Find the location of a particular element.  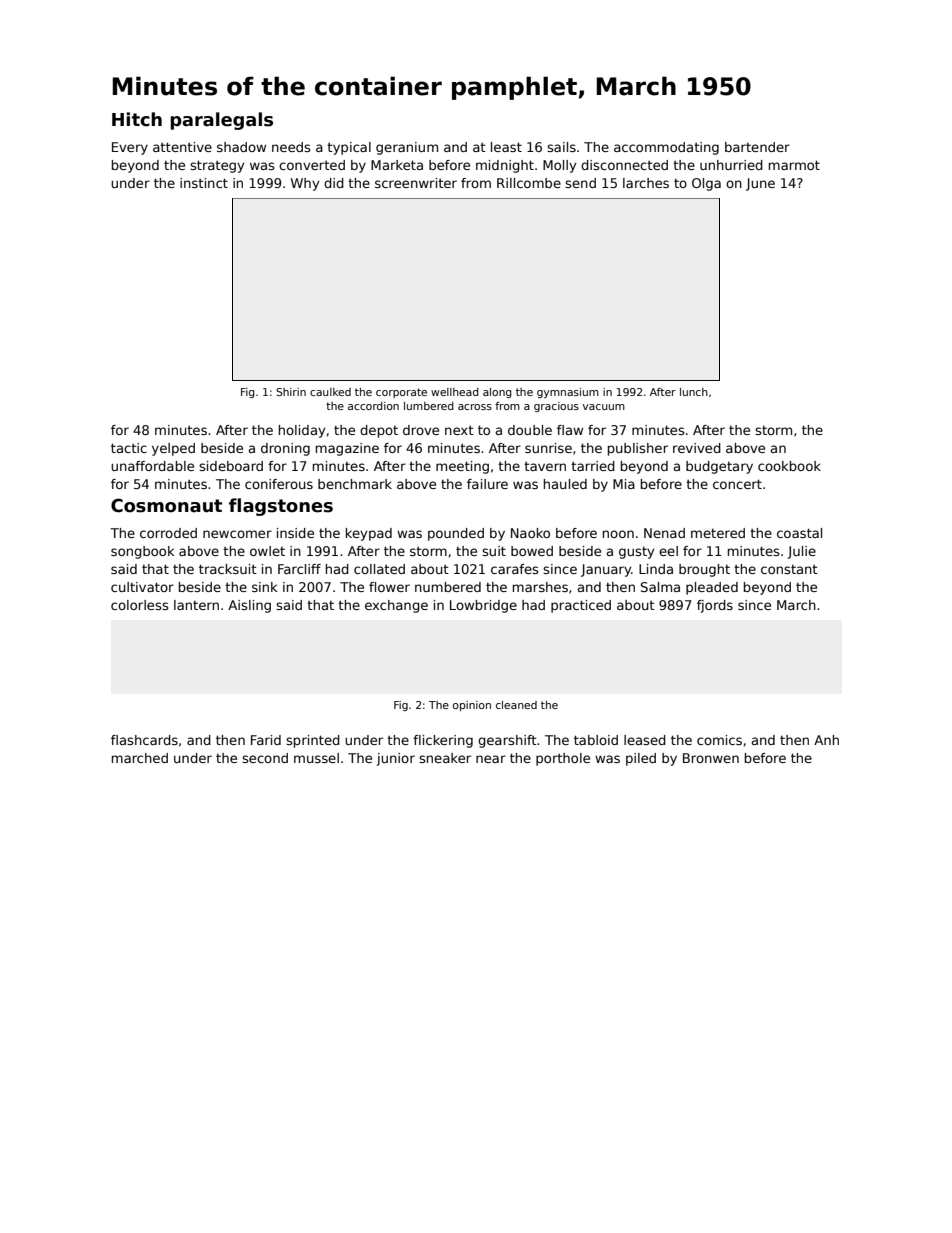

junior is located at coordinates (396, 759).
